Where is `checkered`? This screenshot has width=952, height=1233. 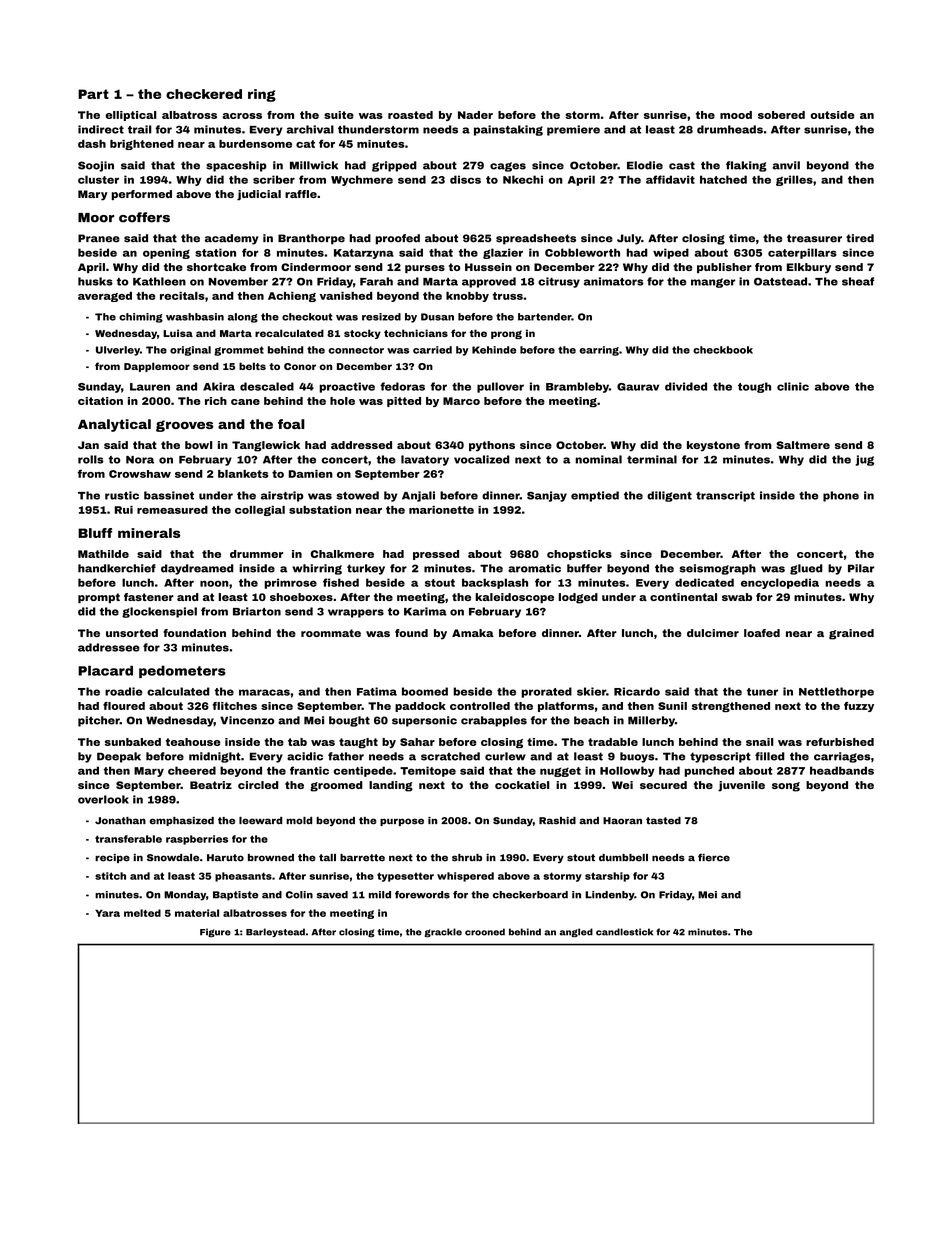
checkered is located at coordinates (204, 94).
